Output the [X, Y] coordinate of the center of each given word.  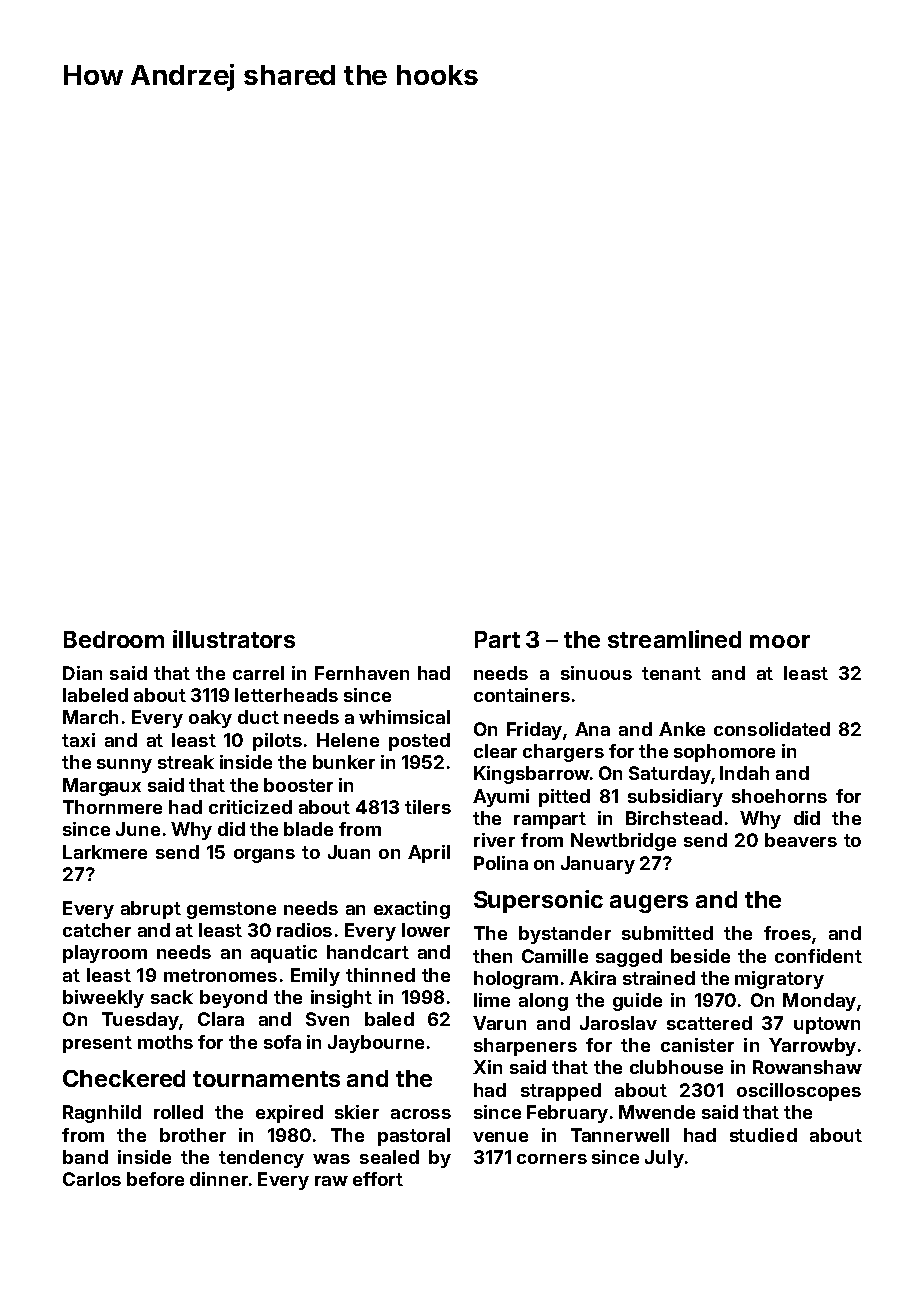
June [138, 829]
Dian [82, 673]
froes [787, 933]
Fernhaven [362, 673]
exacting [412, 910]
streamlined [674, 639]
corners [552, 1159]
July [664, 1159]
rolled [178, 1112]
